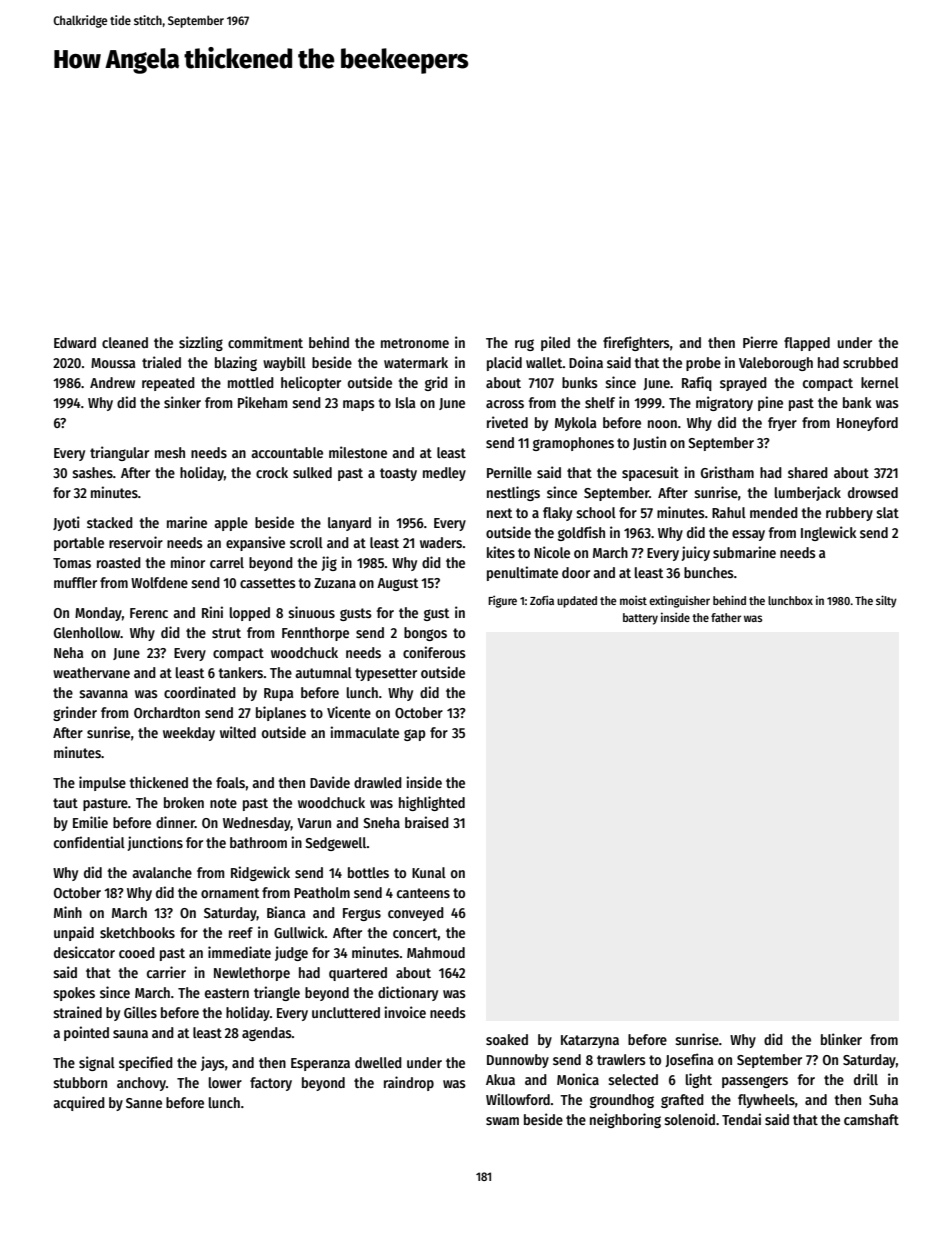 Image resolution: width=952 pixels, height=1233 pixels. I want to click on blinker, so click(841, 1039).
